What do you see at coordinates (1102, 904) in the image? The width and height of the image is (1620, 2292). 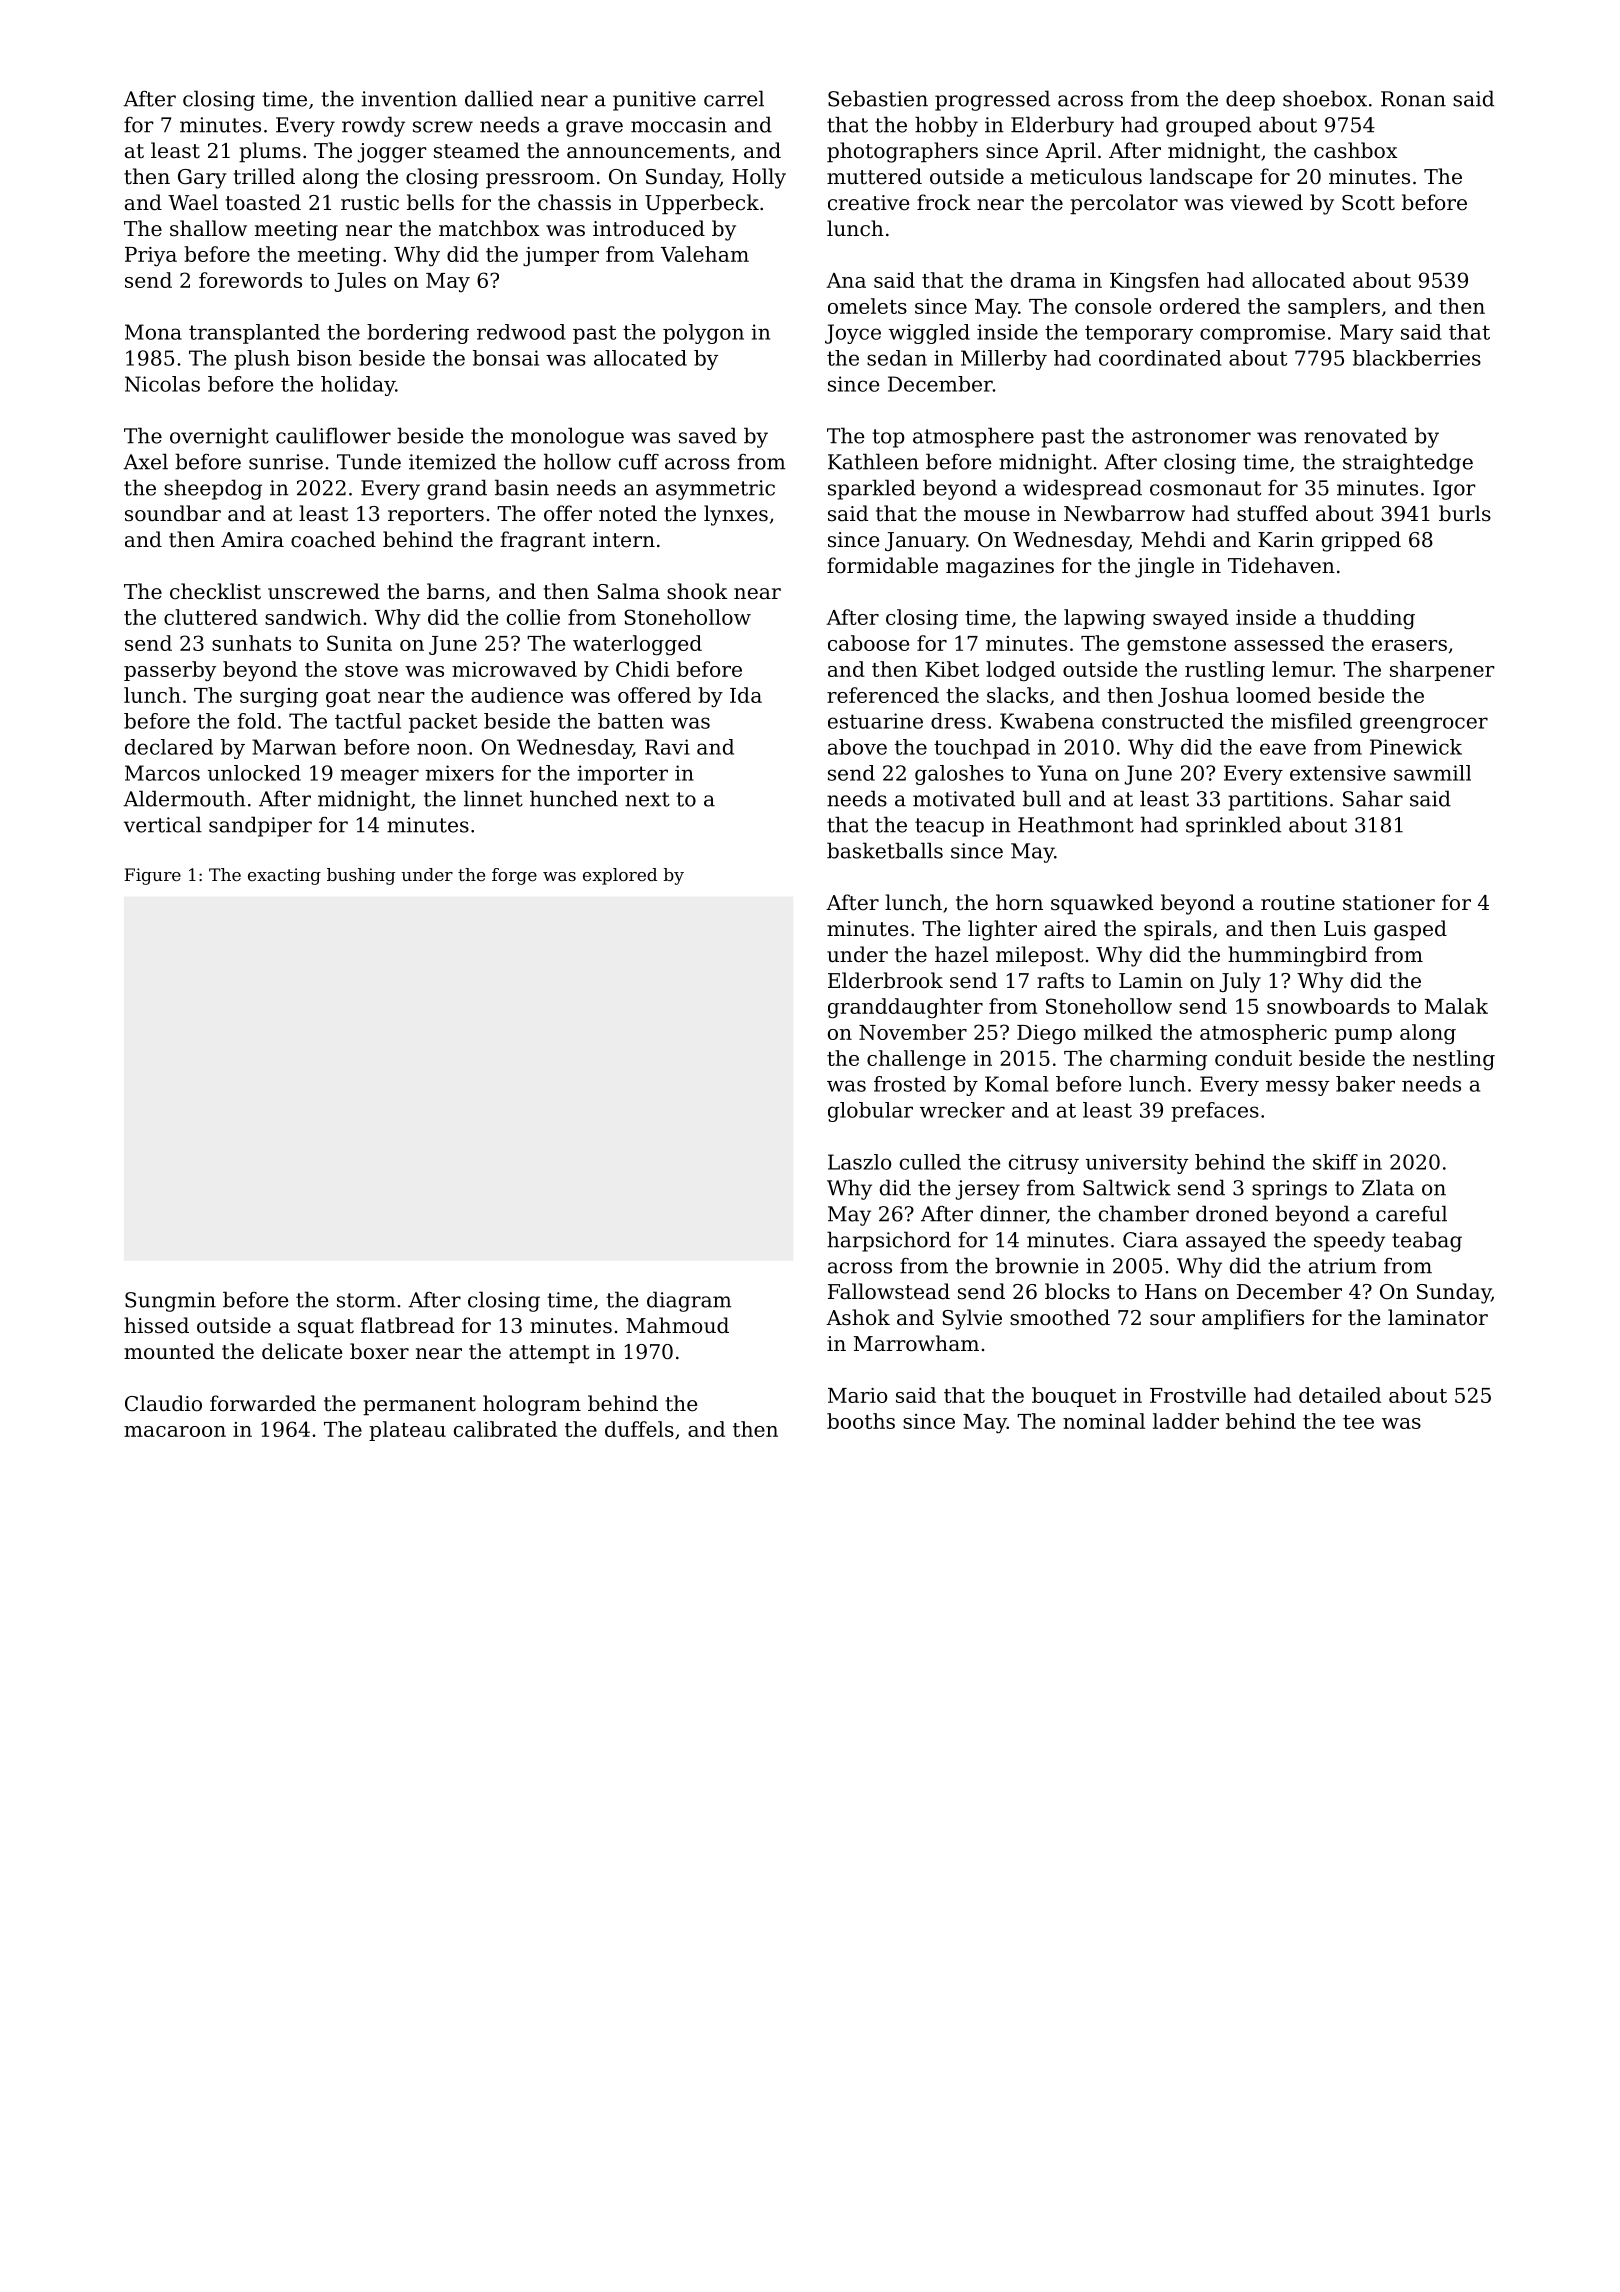 I see `squawked` at bounding box center [1102, 904].
